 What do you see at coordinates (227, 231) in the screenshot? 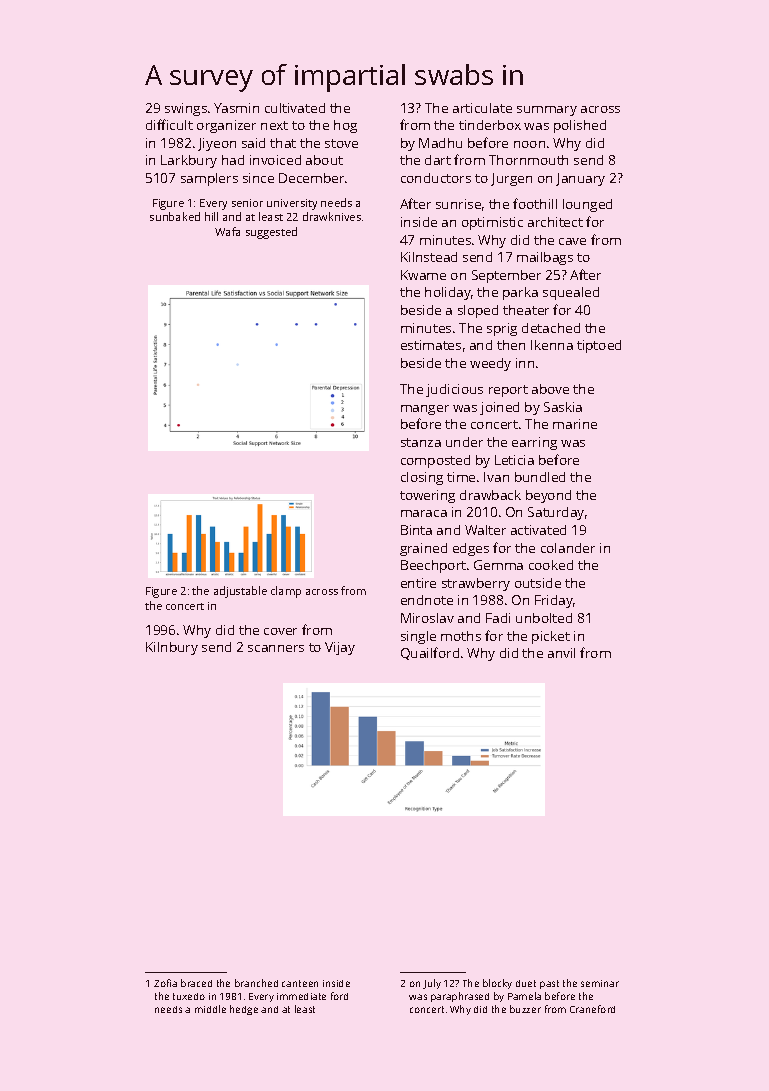
I see `Wafa` at bounding box center [227, 231].
